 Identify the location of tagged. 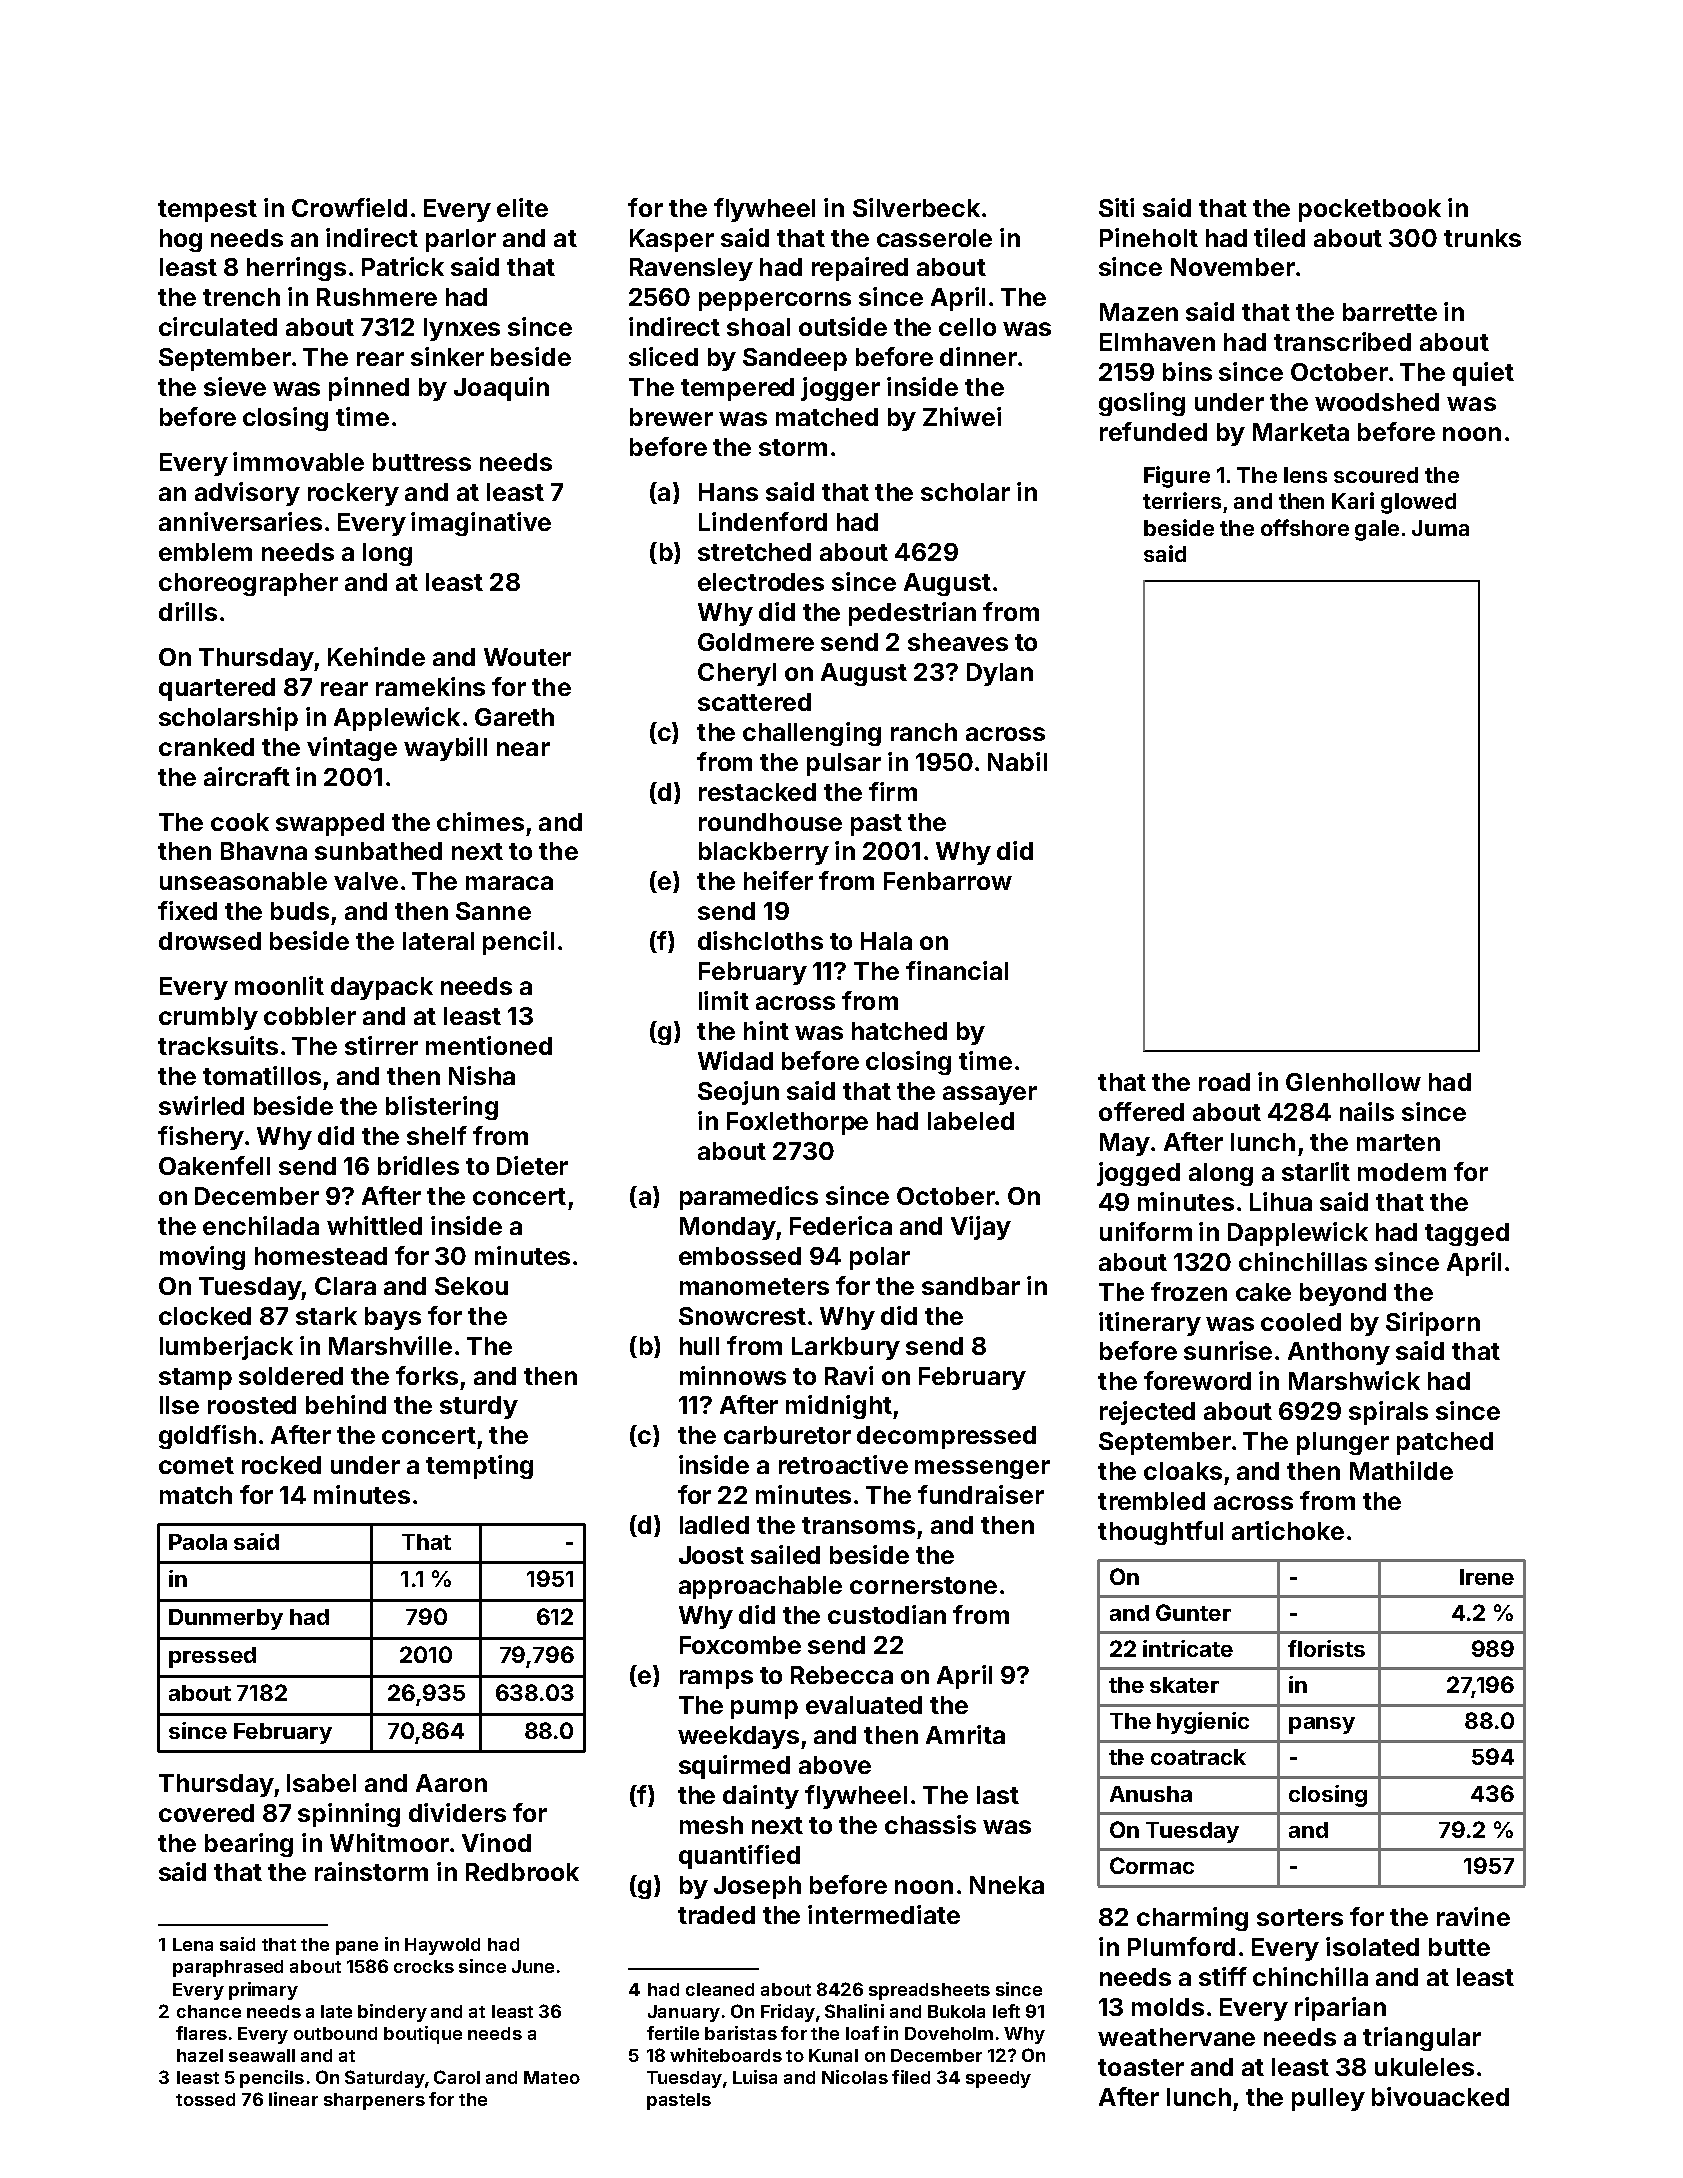
(1467, 1234).
